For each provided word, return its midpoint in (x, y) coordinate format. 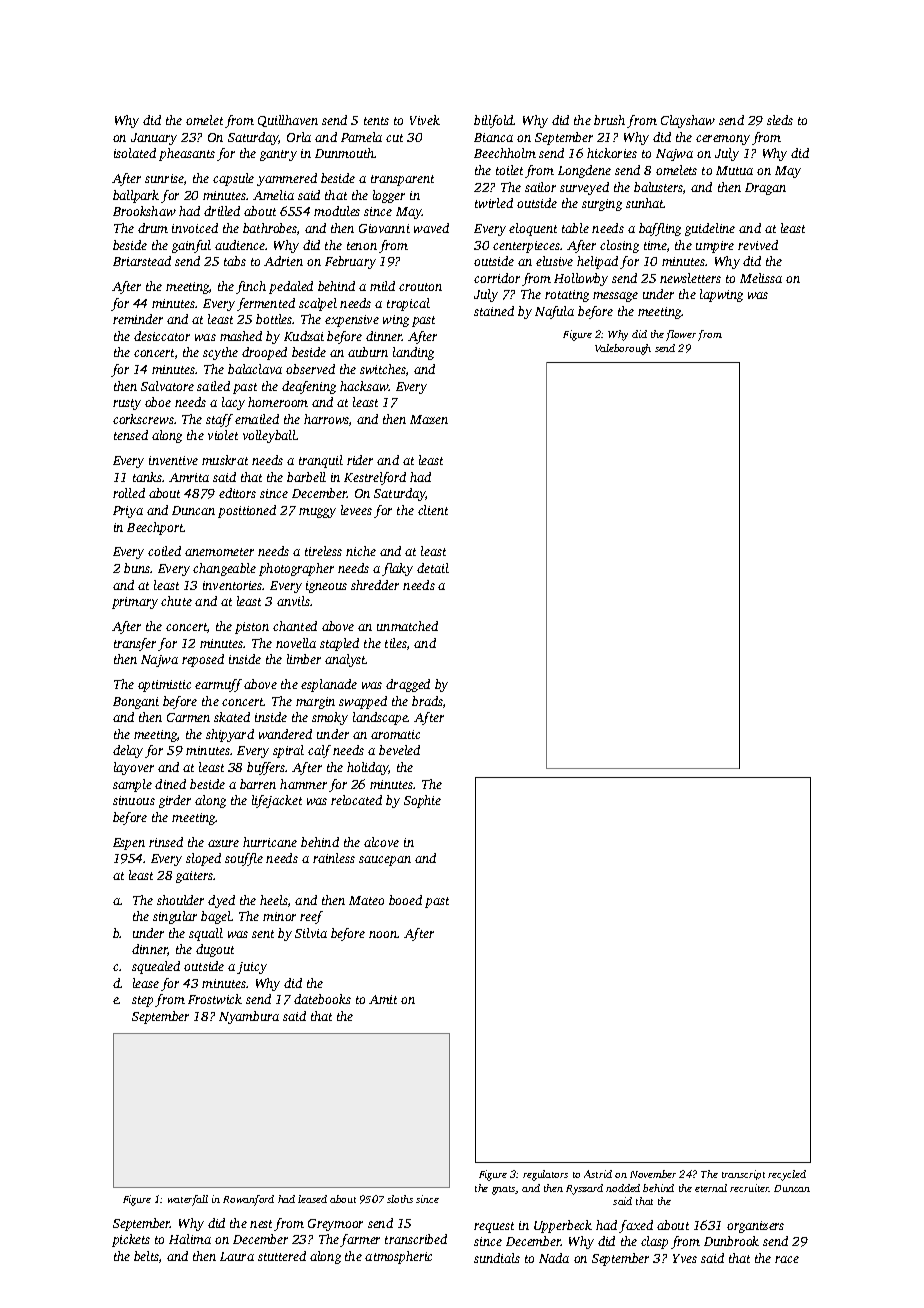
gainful (191, 246)
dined (170, 784)
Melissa (761, 278)
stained (494, 311)
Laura (237, 1256)
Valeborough (623, 349)
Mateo (366, 900)
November (653, 1174)
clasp (654, 1242)
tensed (131, 435)
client (433, 510)
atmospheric (398, 1257)
